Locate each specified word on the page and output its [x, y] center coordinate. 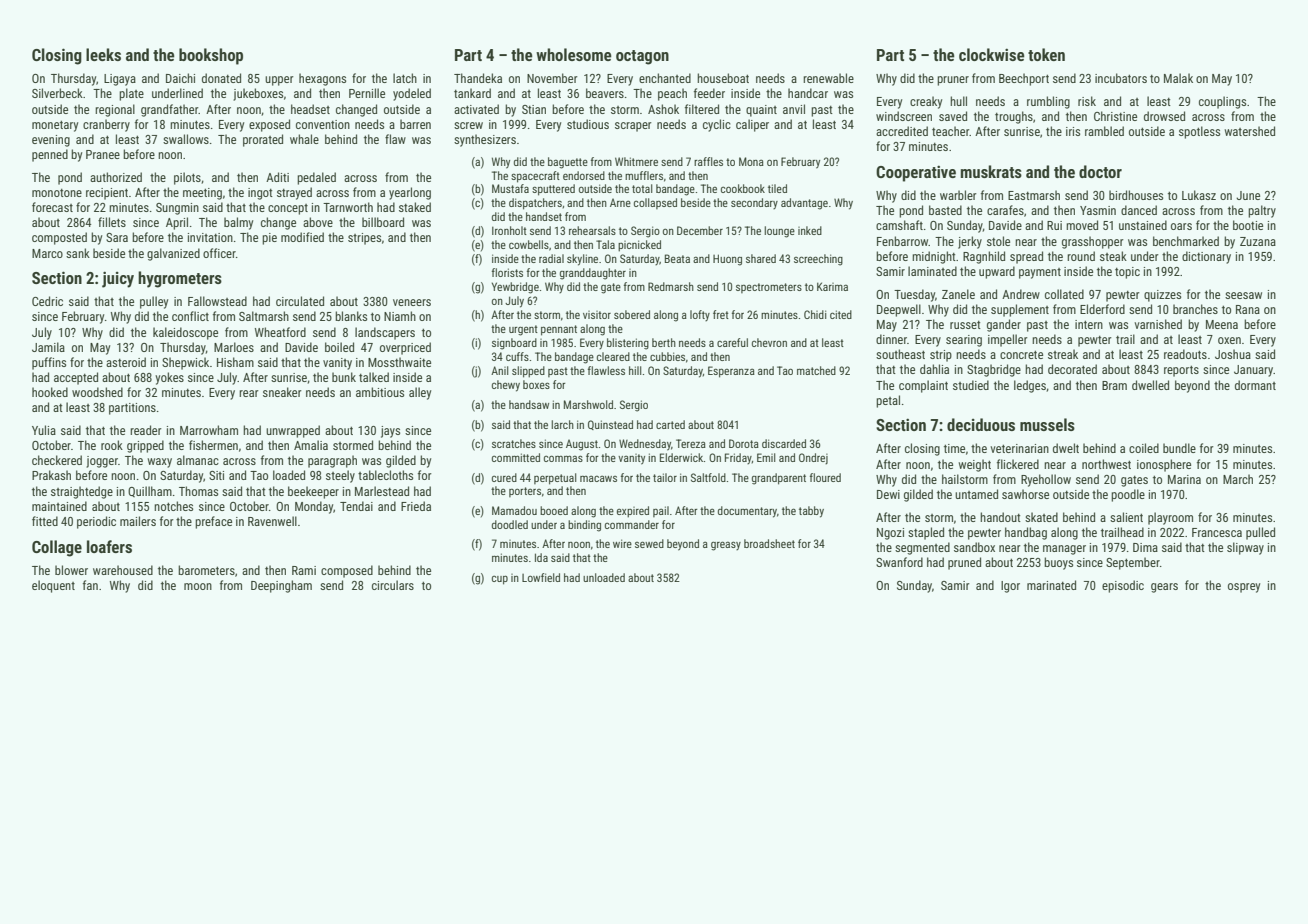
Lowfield [541, 577]
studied [971, 385]
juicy [118, 279]
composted [59, 238]
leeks [103, 54]
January [1253, 371]
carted [670, 424]
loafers [109, 546]
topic [1127, 273]
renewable [828, 78]
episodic [1123, 586]
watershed [1250, 131]
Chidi [815, 314]
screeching [818, 260]
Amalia [311, 445]
